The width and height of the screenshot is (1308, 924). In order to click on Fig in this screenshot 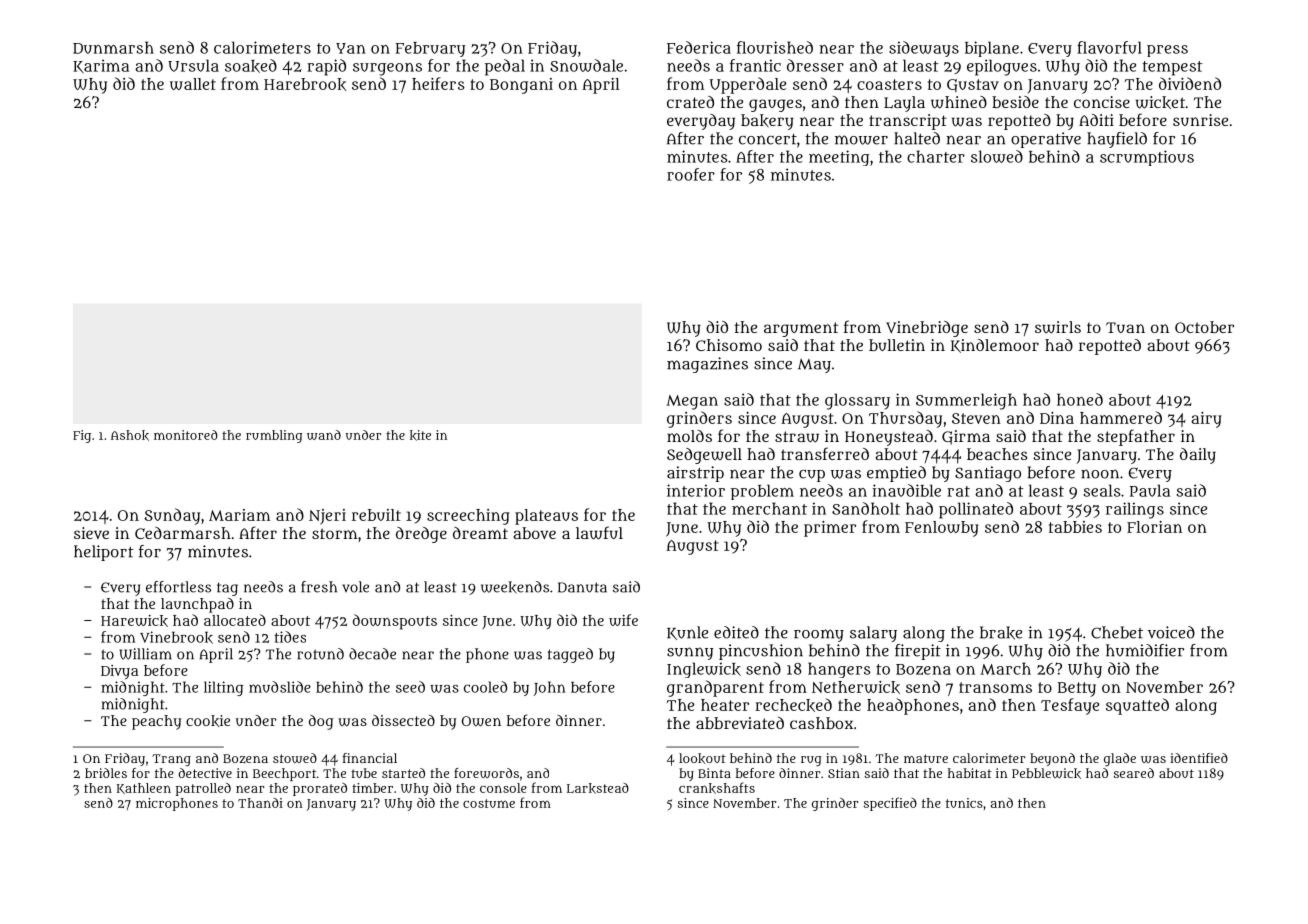, I will do `click(82, 436)`.
